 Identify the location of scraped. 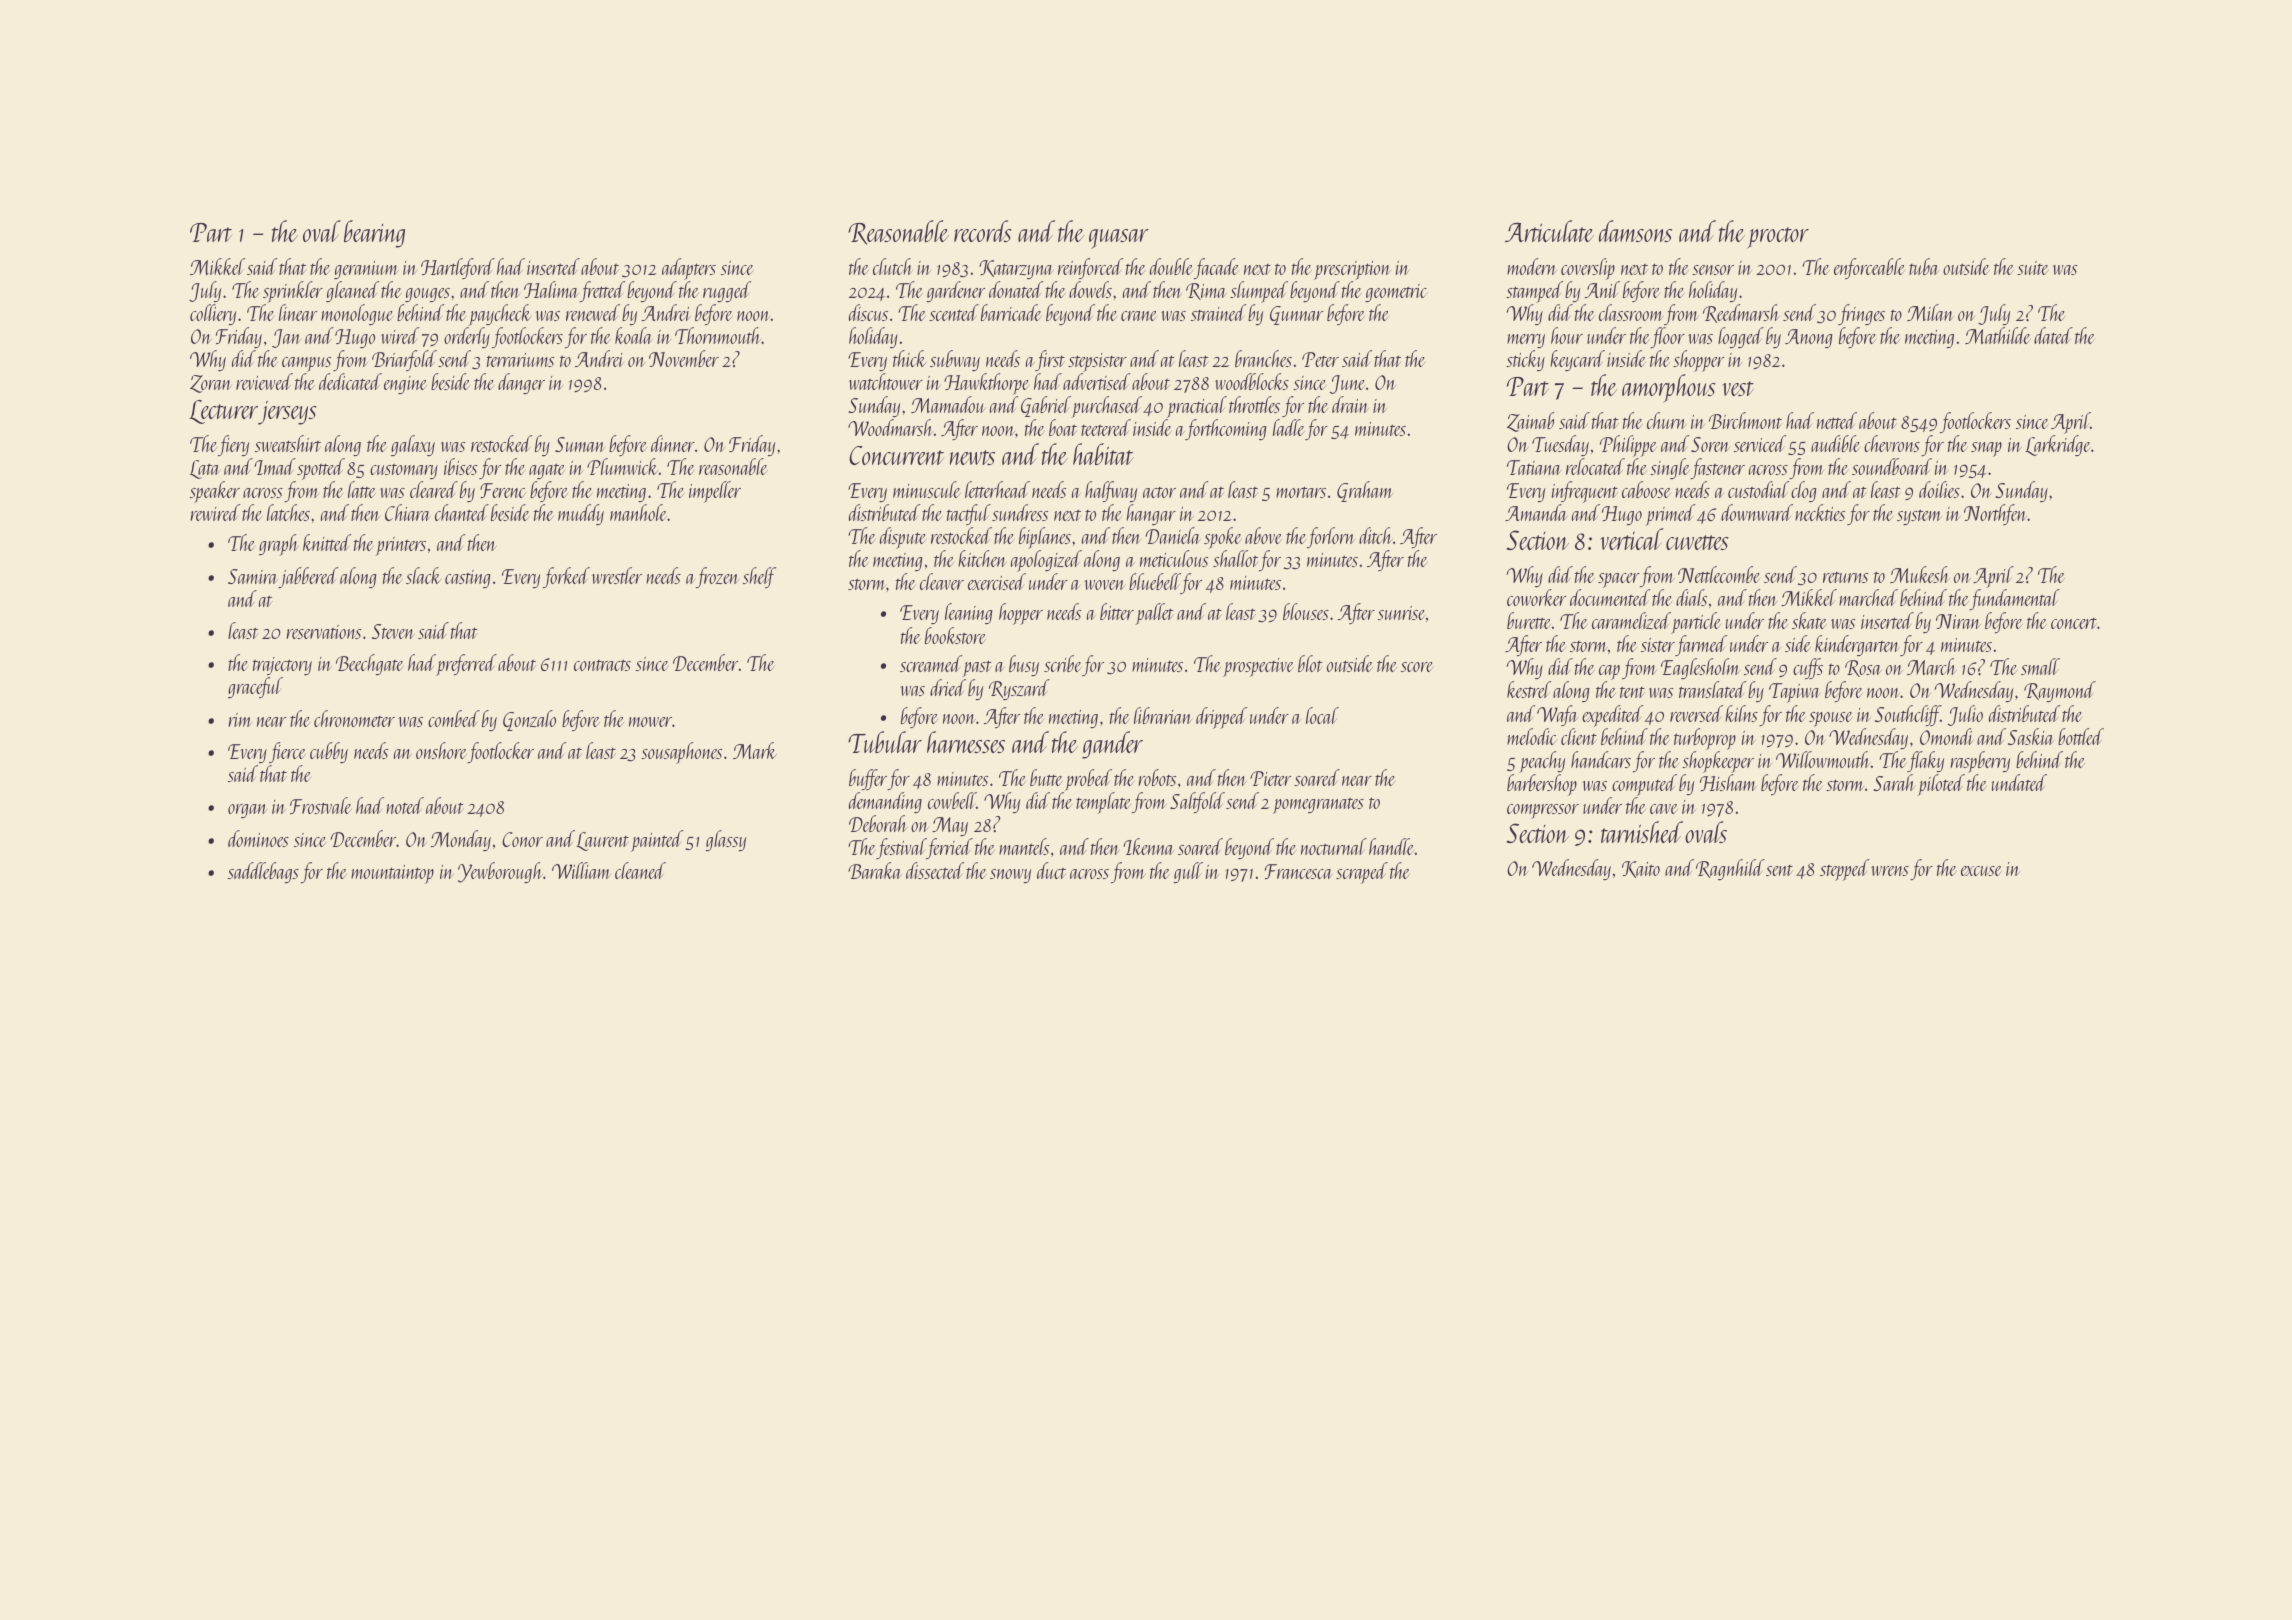
(1362, 873).
